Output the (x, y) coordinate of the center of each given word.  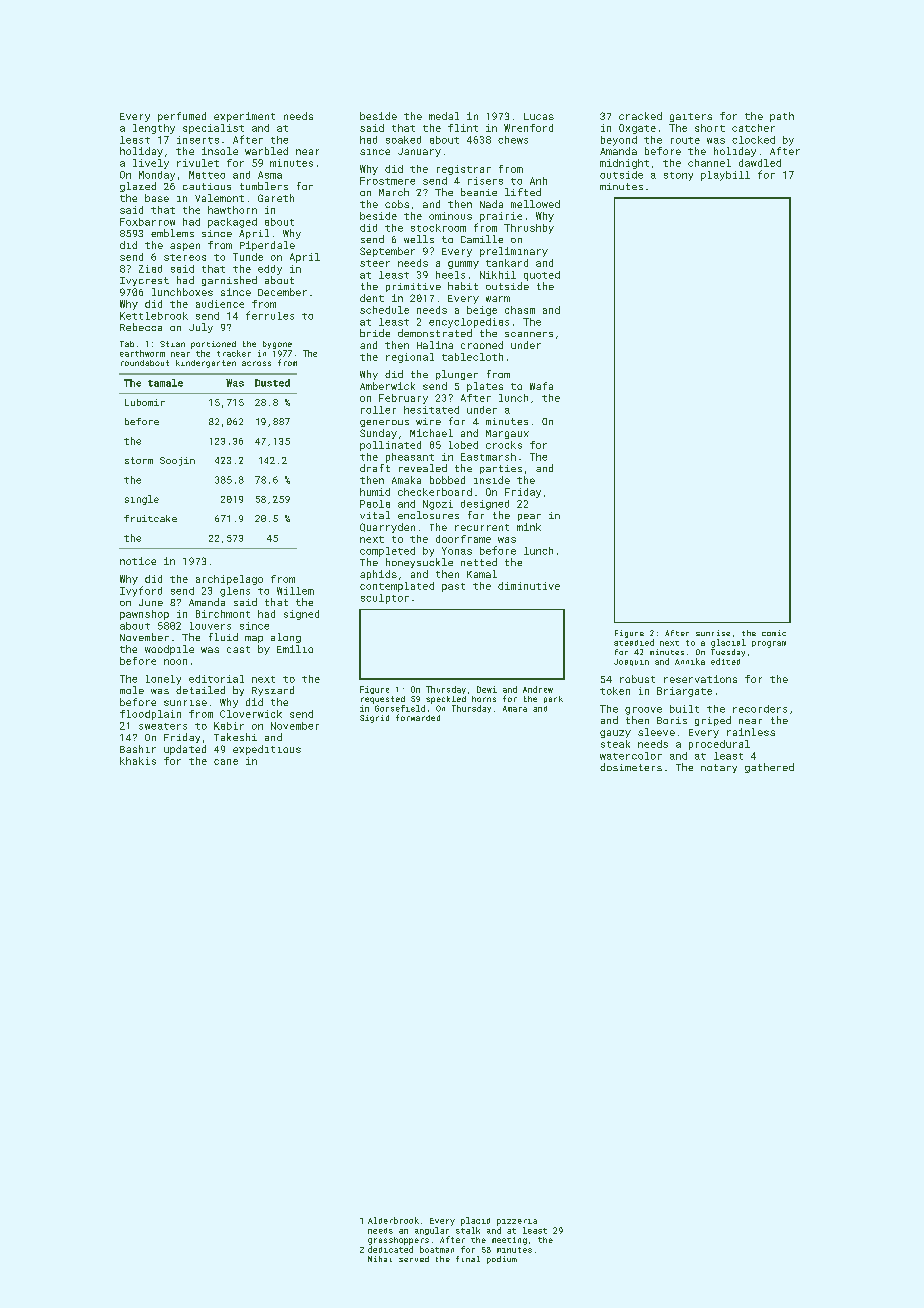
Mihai (380, 1259)
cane (226, 762)
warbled (266, 151)
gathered (769, 768)
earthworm (142, 353)
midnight (624, 164)
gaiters (691, 117)
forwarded (418, 717)
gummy (463, 265)
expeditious (267, 750)
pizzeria (517, 1222)
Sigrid (374, 719)
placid (475, 1221)
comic (774, 633)
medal (444, 116)
